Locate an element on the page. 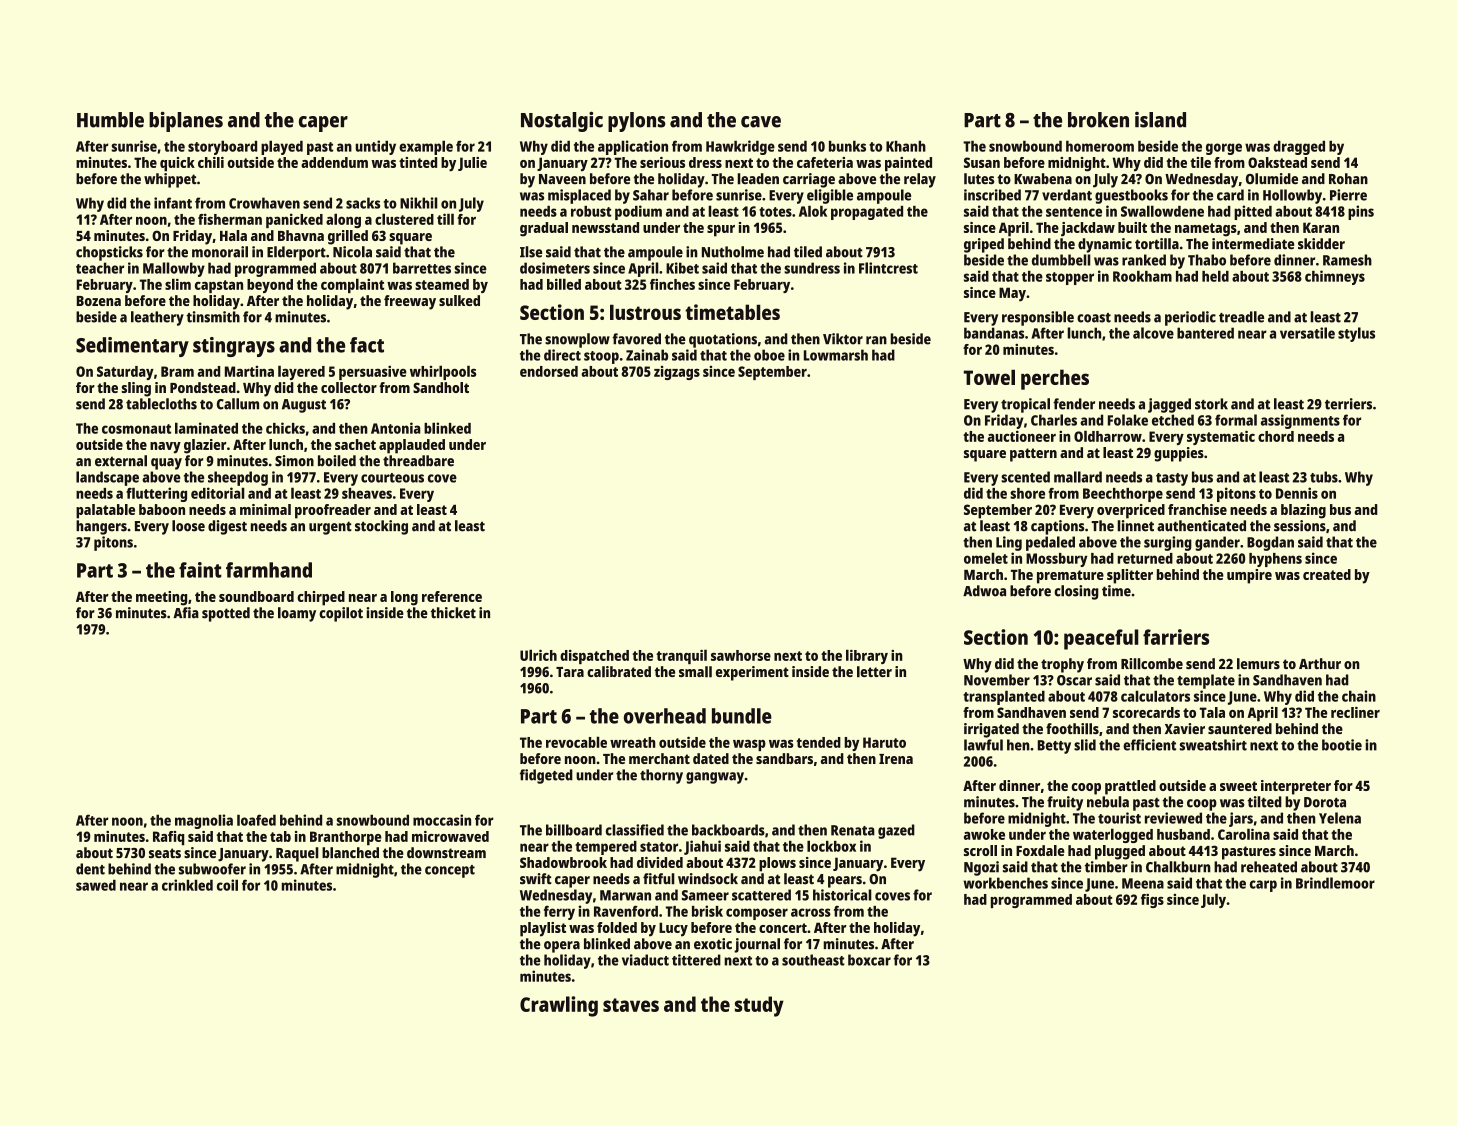 The width and height of the document is (1457, 1126). Olumide is located at coordinates (1272, 179).
